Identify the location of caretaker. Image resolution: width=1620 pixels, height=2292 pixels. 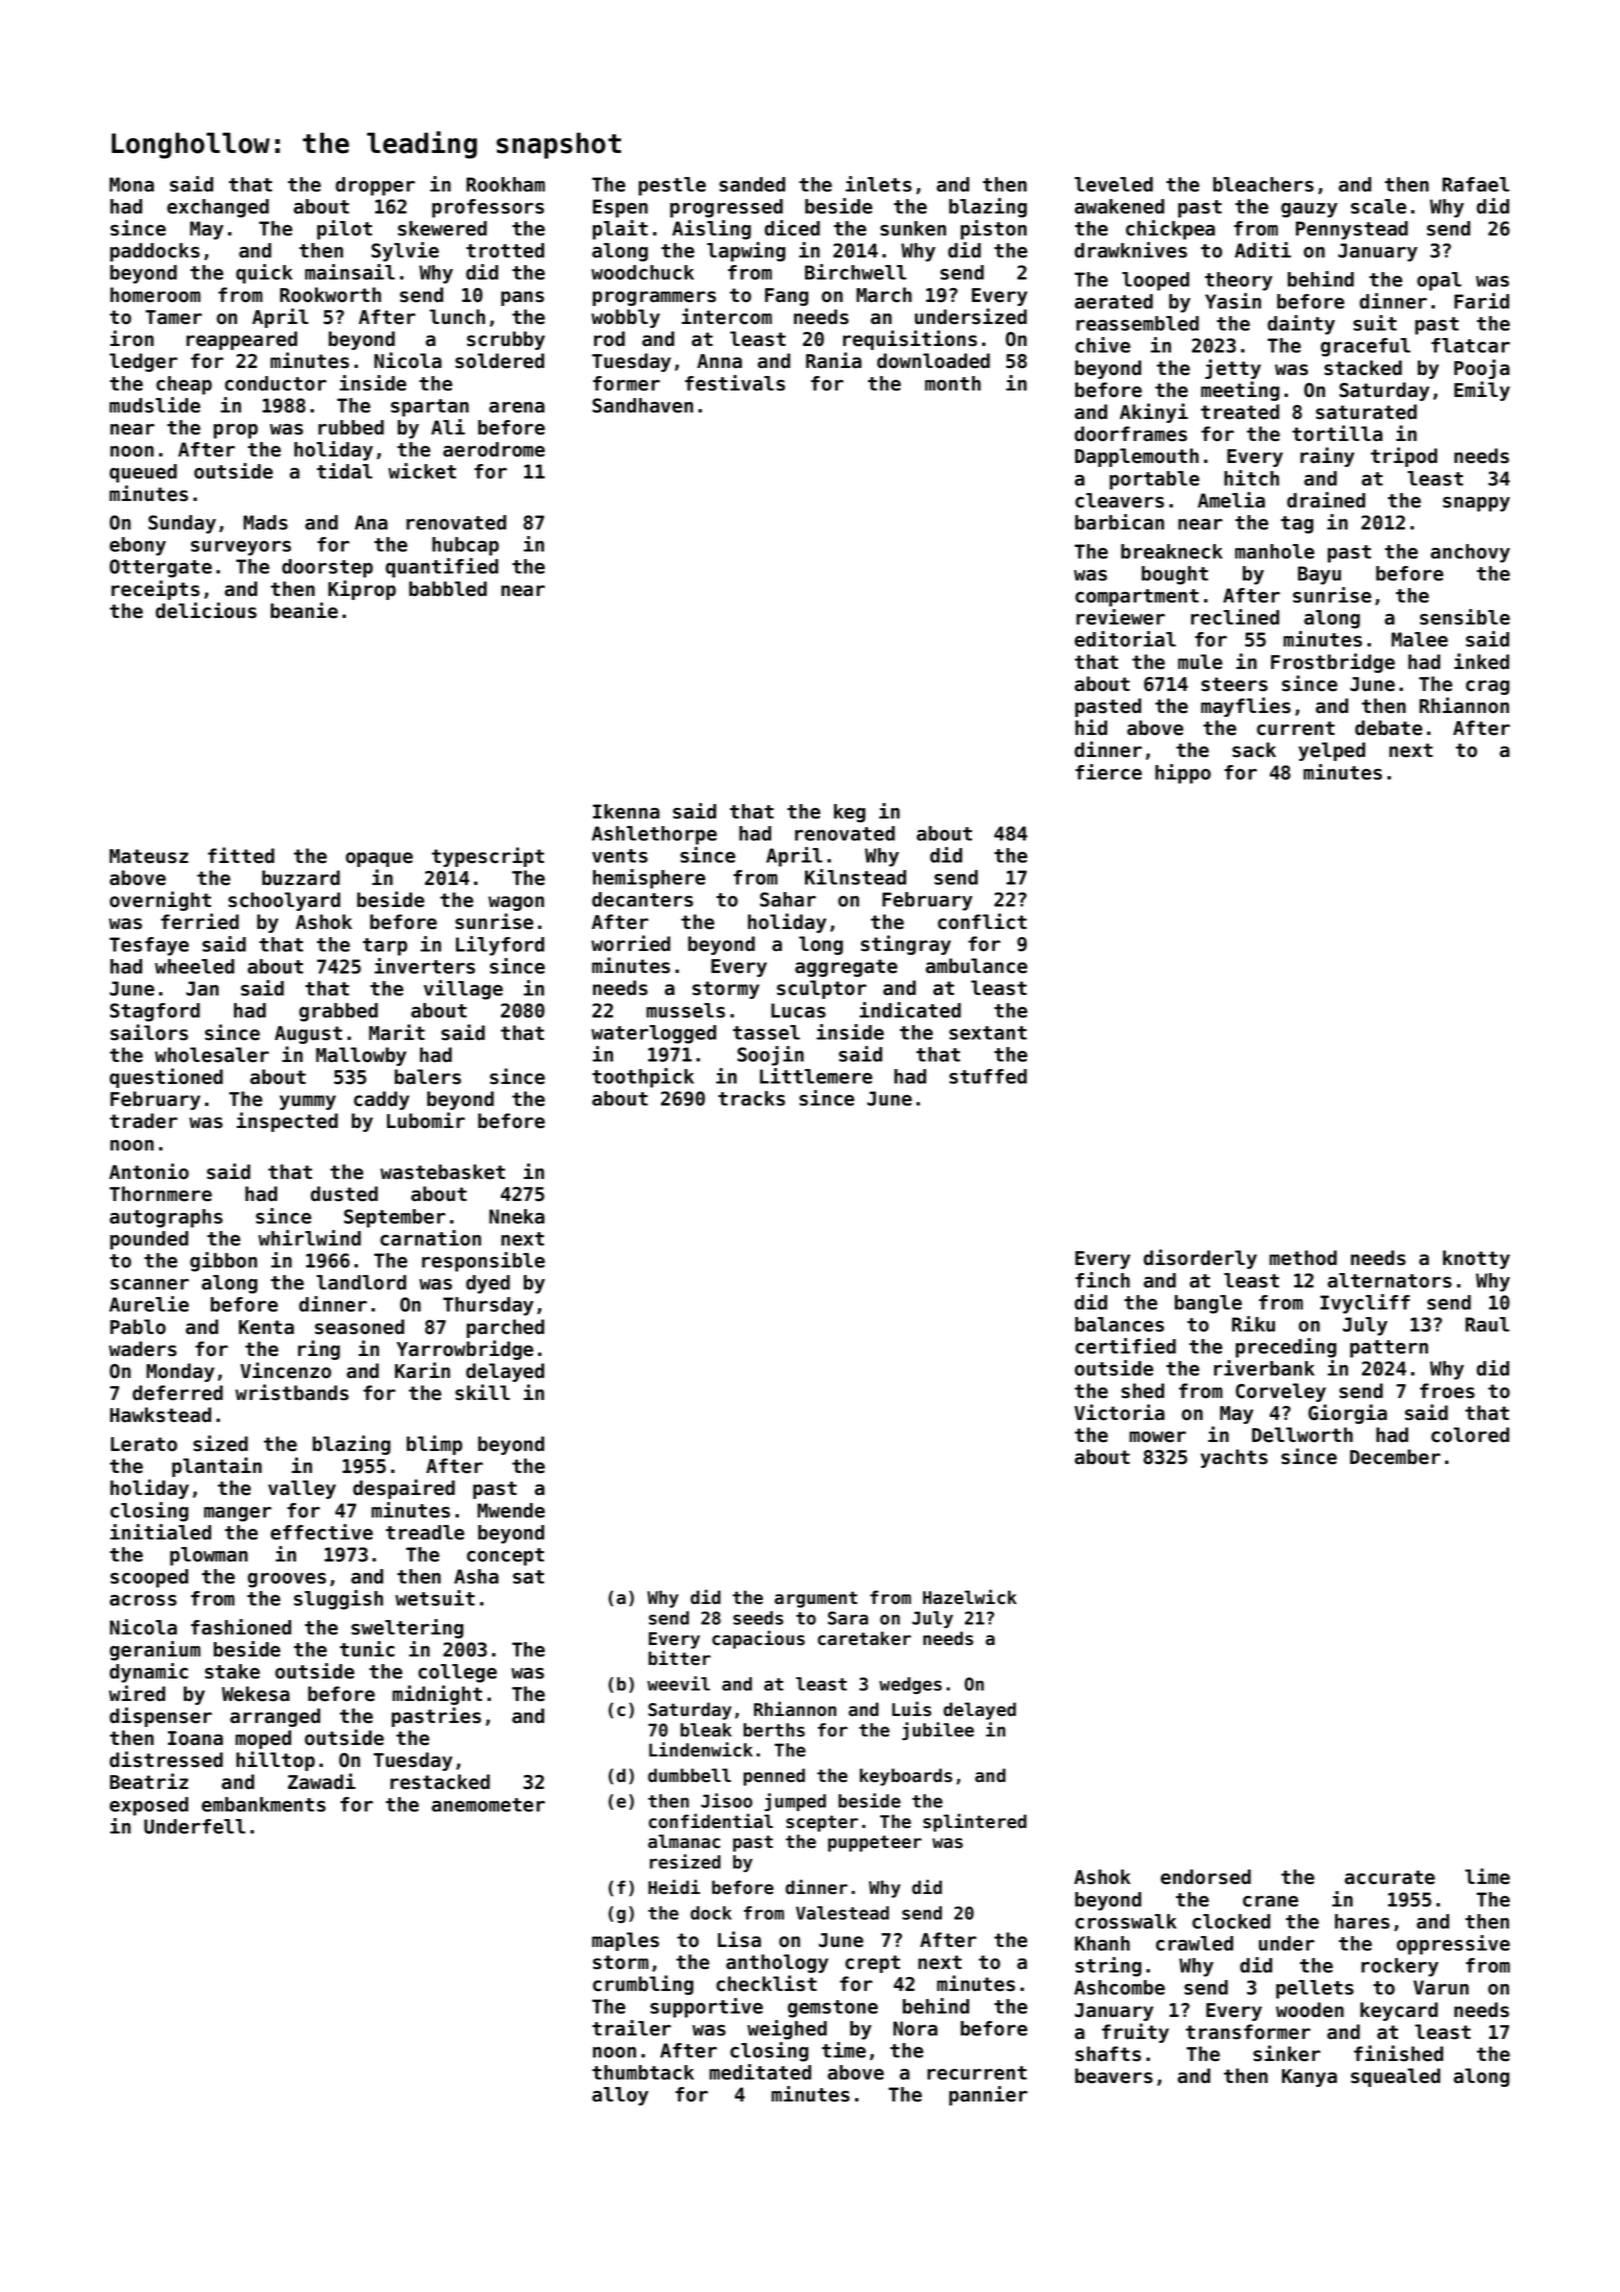
(864, 1638).
